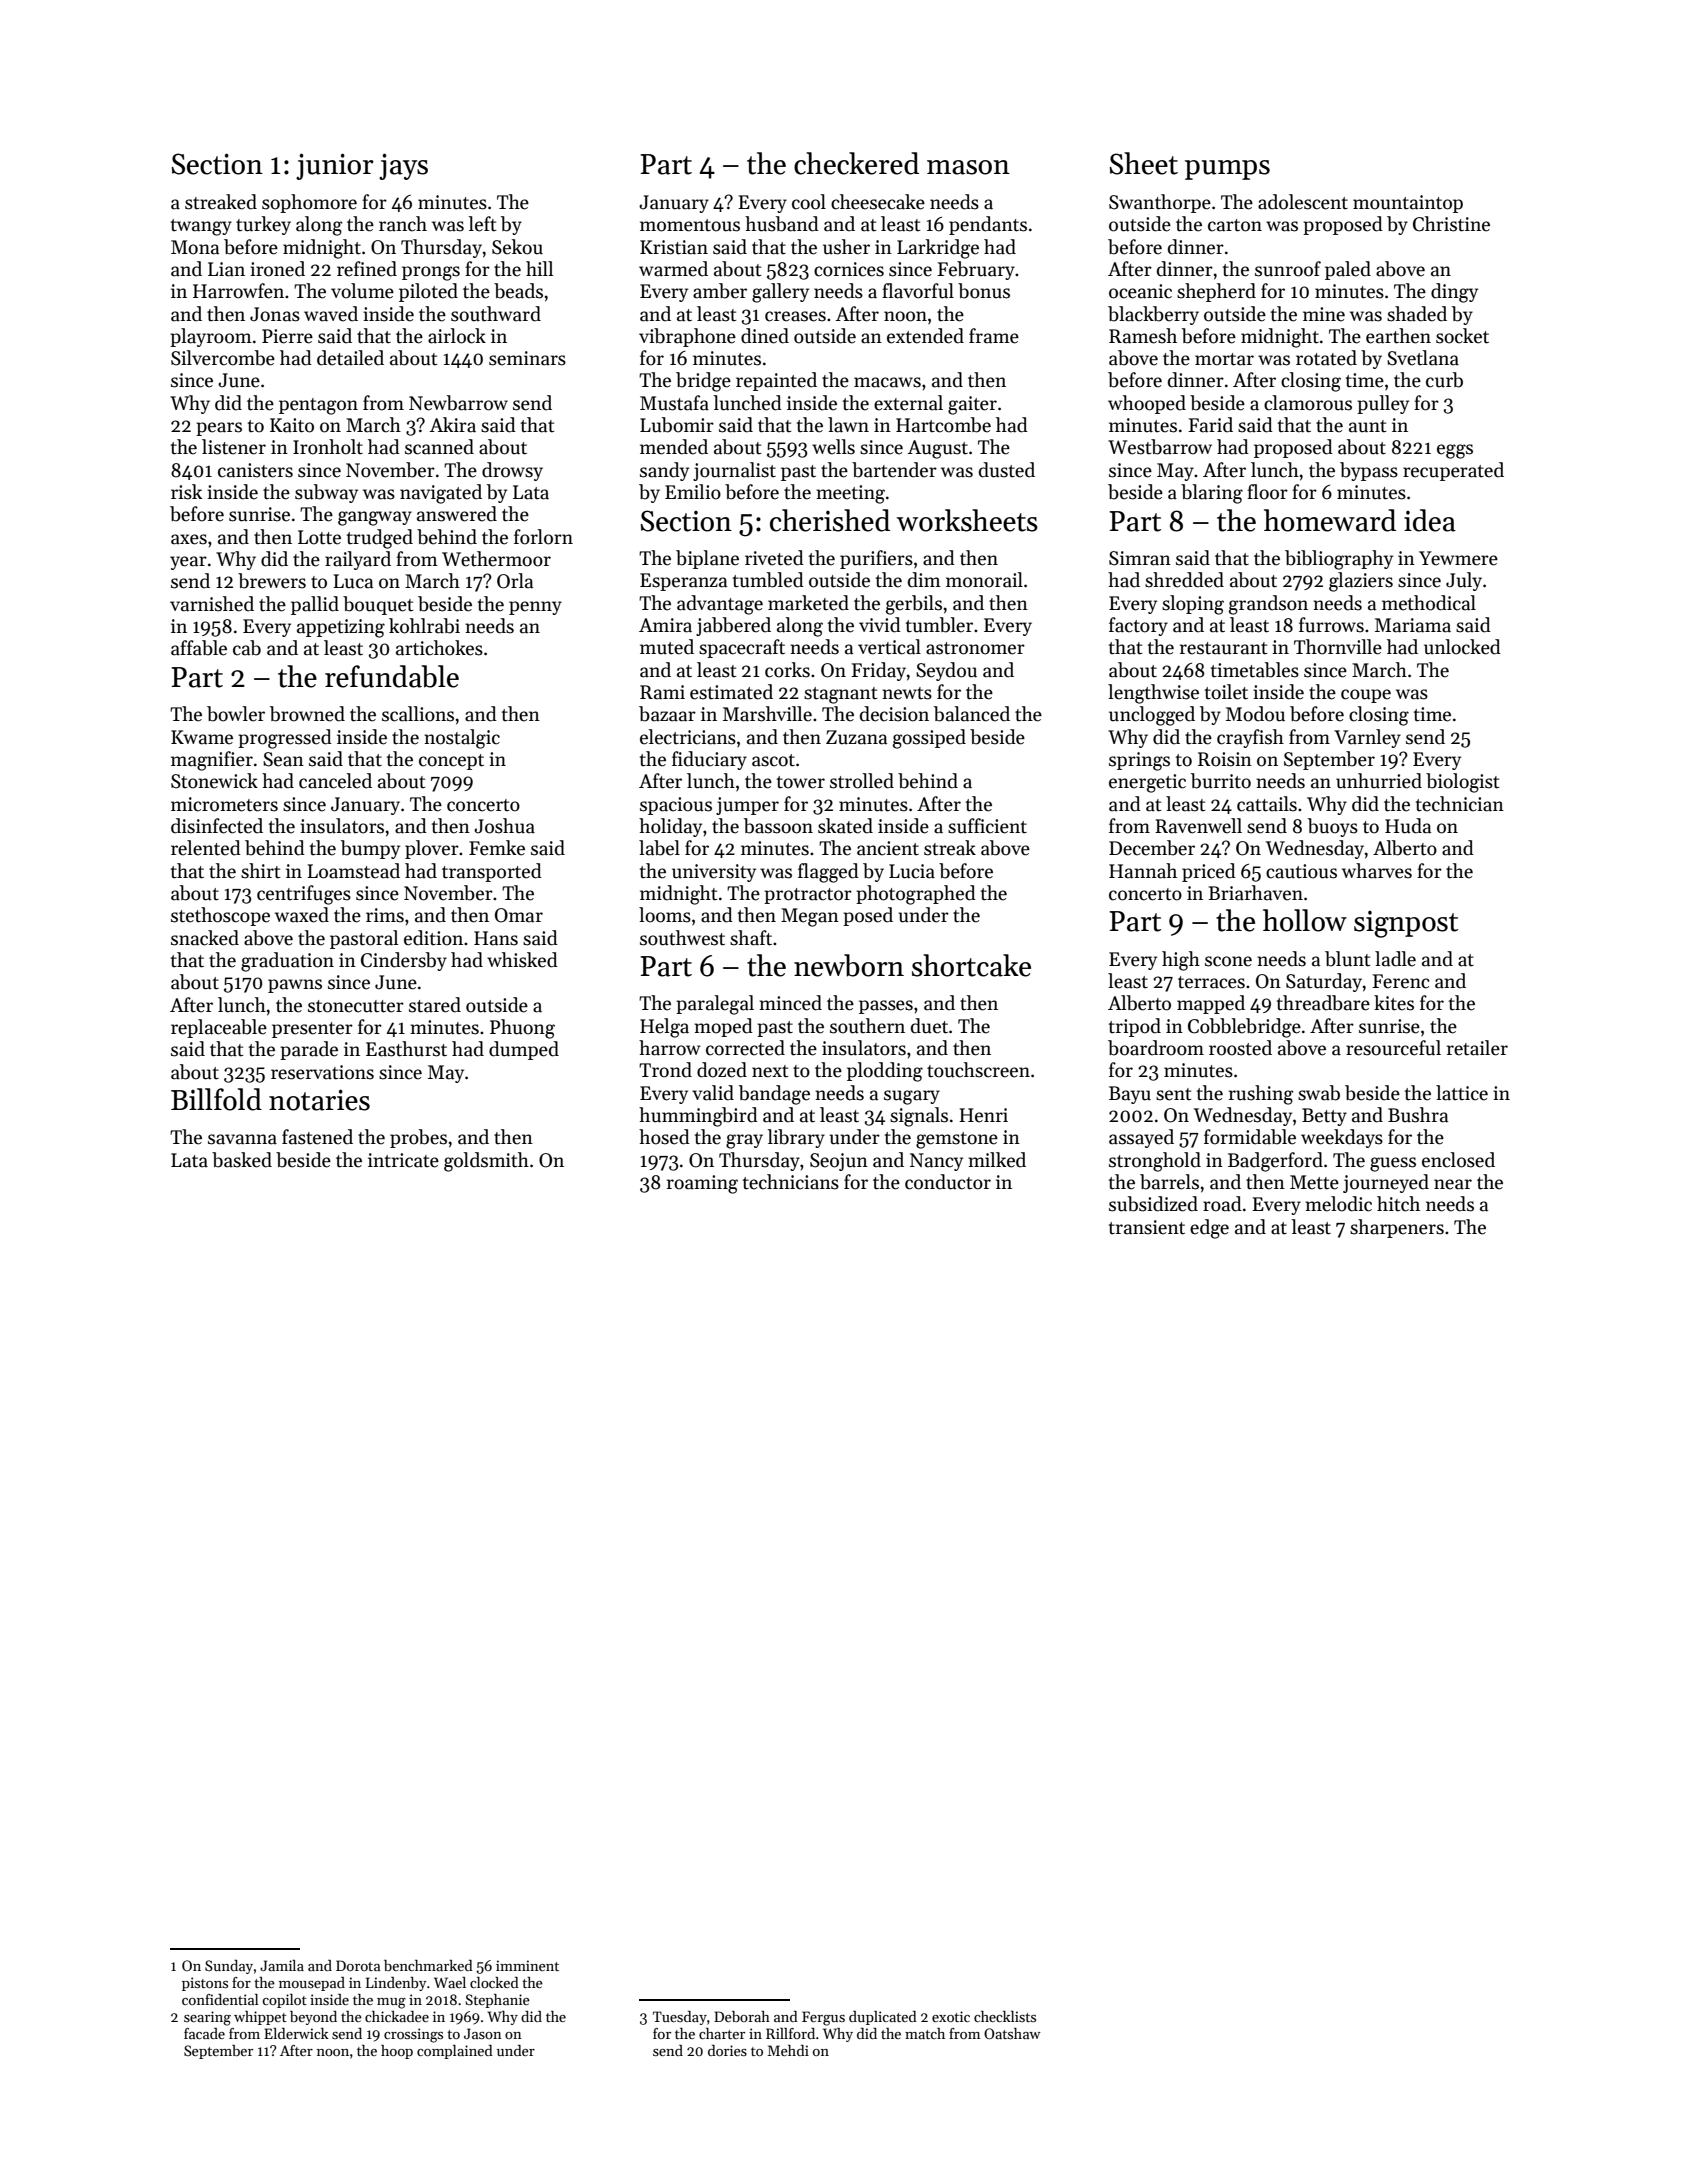 The image size is (1683, 2178). What do you see at coordinates (702, 1184) in the page?
I see `roaming` at bounding box center [702, 1184].
